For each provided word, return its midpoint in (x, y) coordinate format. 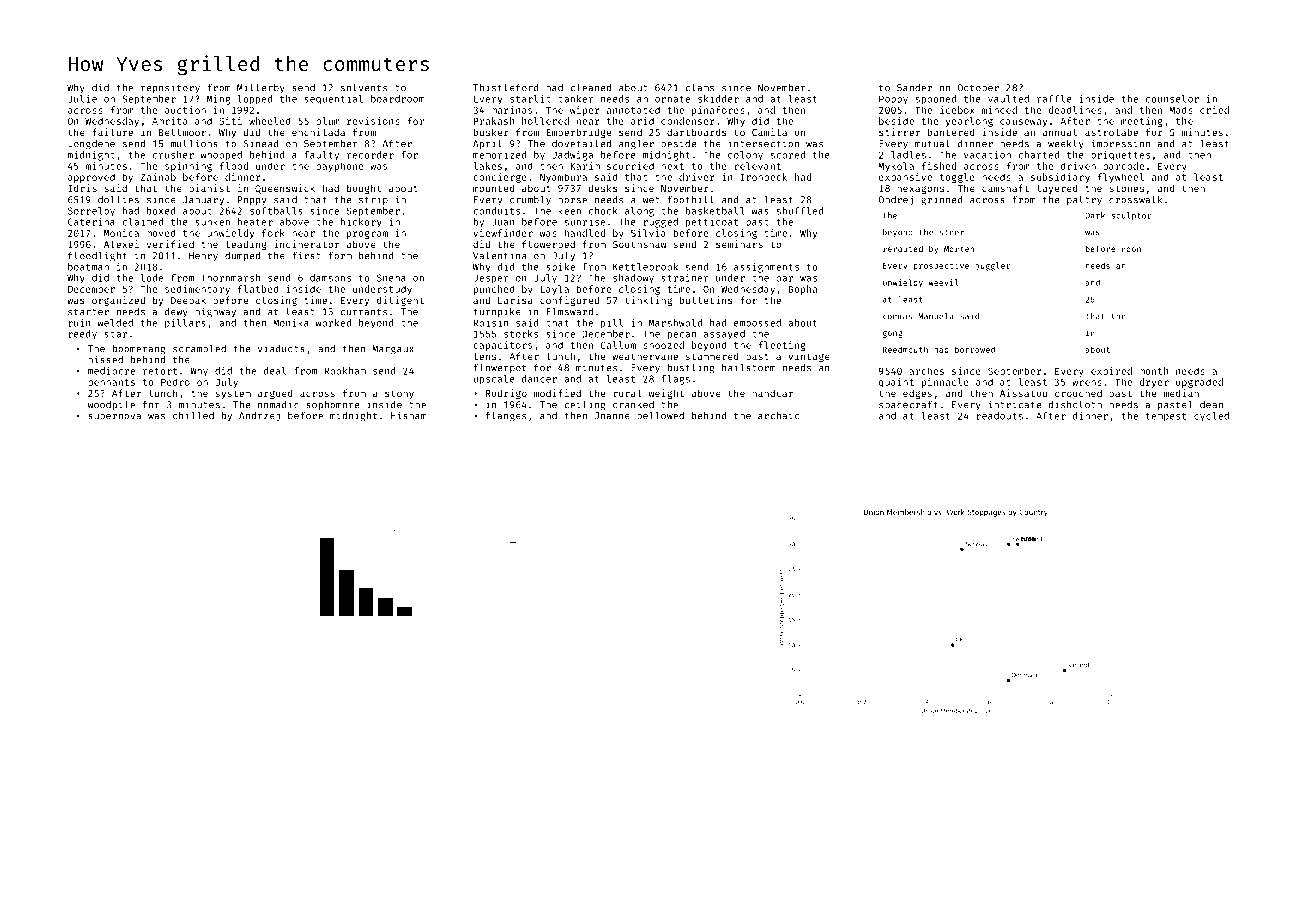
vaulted (1008, 99)
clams (699, 88)
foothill (691, 199)
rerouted (903, 249)
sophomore (332, 405)
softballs (276, 211)
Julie (82, 99)
